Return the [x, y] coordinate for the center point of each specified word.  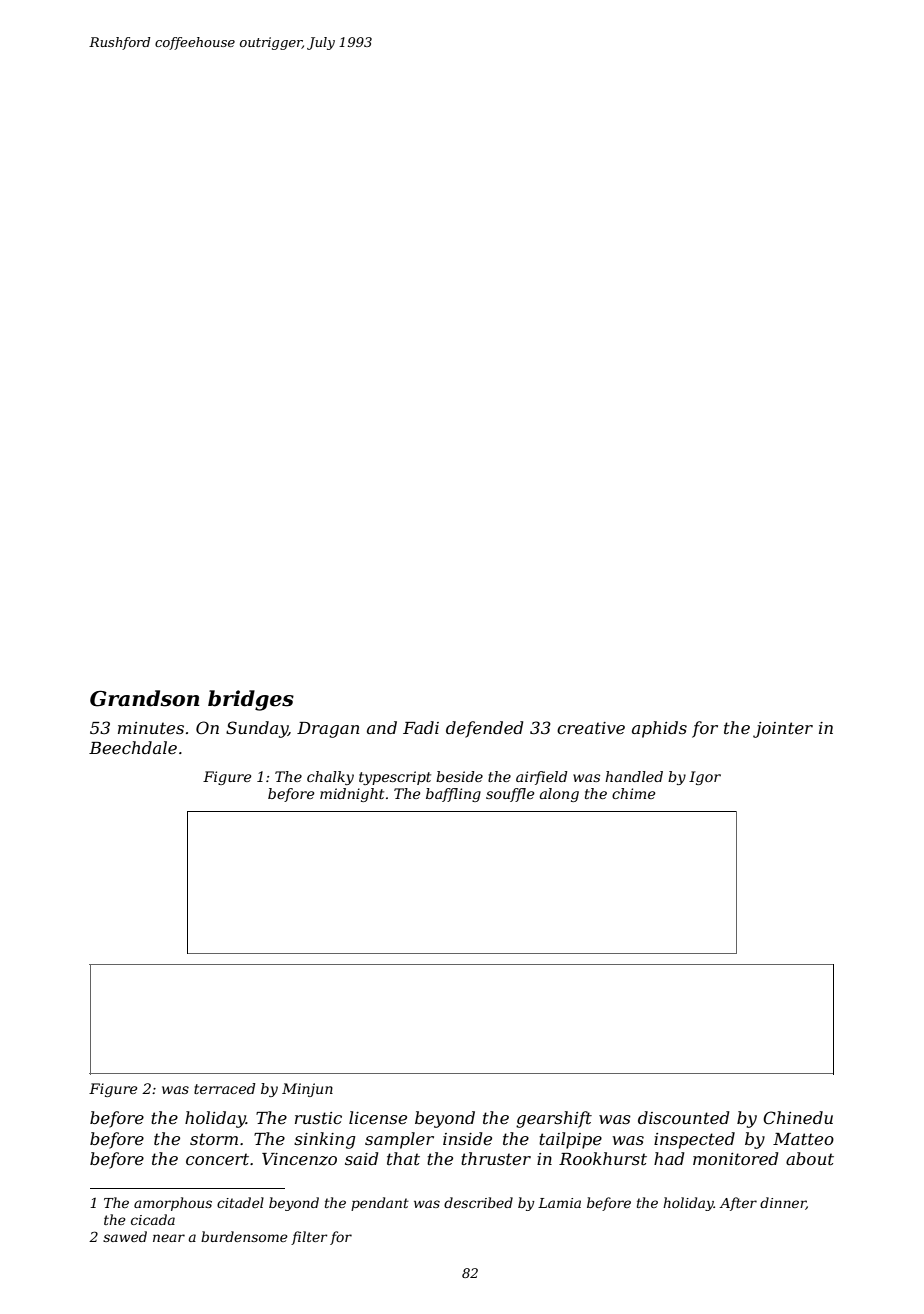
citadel [240, 1202]
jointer [783, 730]
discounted [683, 1117]
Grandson [144, 698]
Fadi [421, 727]
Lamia [559, 1203]
